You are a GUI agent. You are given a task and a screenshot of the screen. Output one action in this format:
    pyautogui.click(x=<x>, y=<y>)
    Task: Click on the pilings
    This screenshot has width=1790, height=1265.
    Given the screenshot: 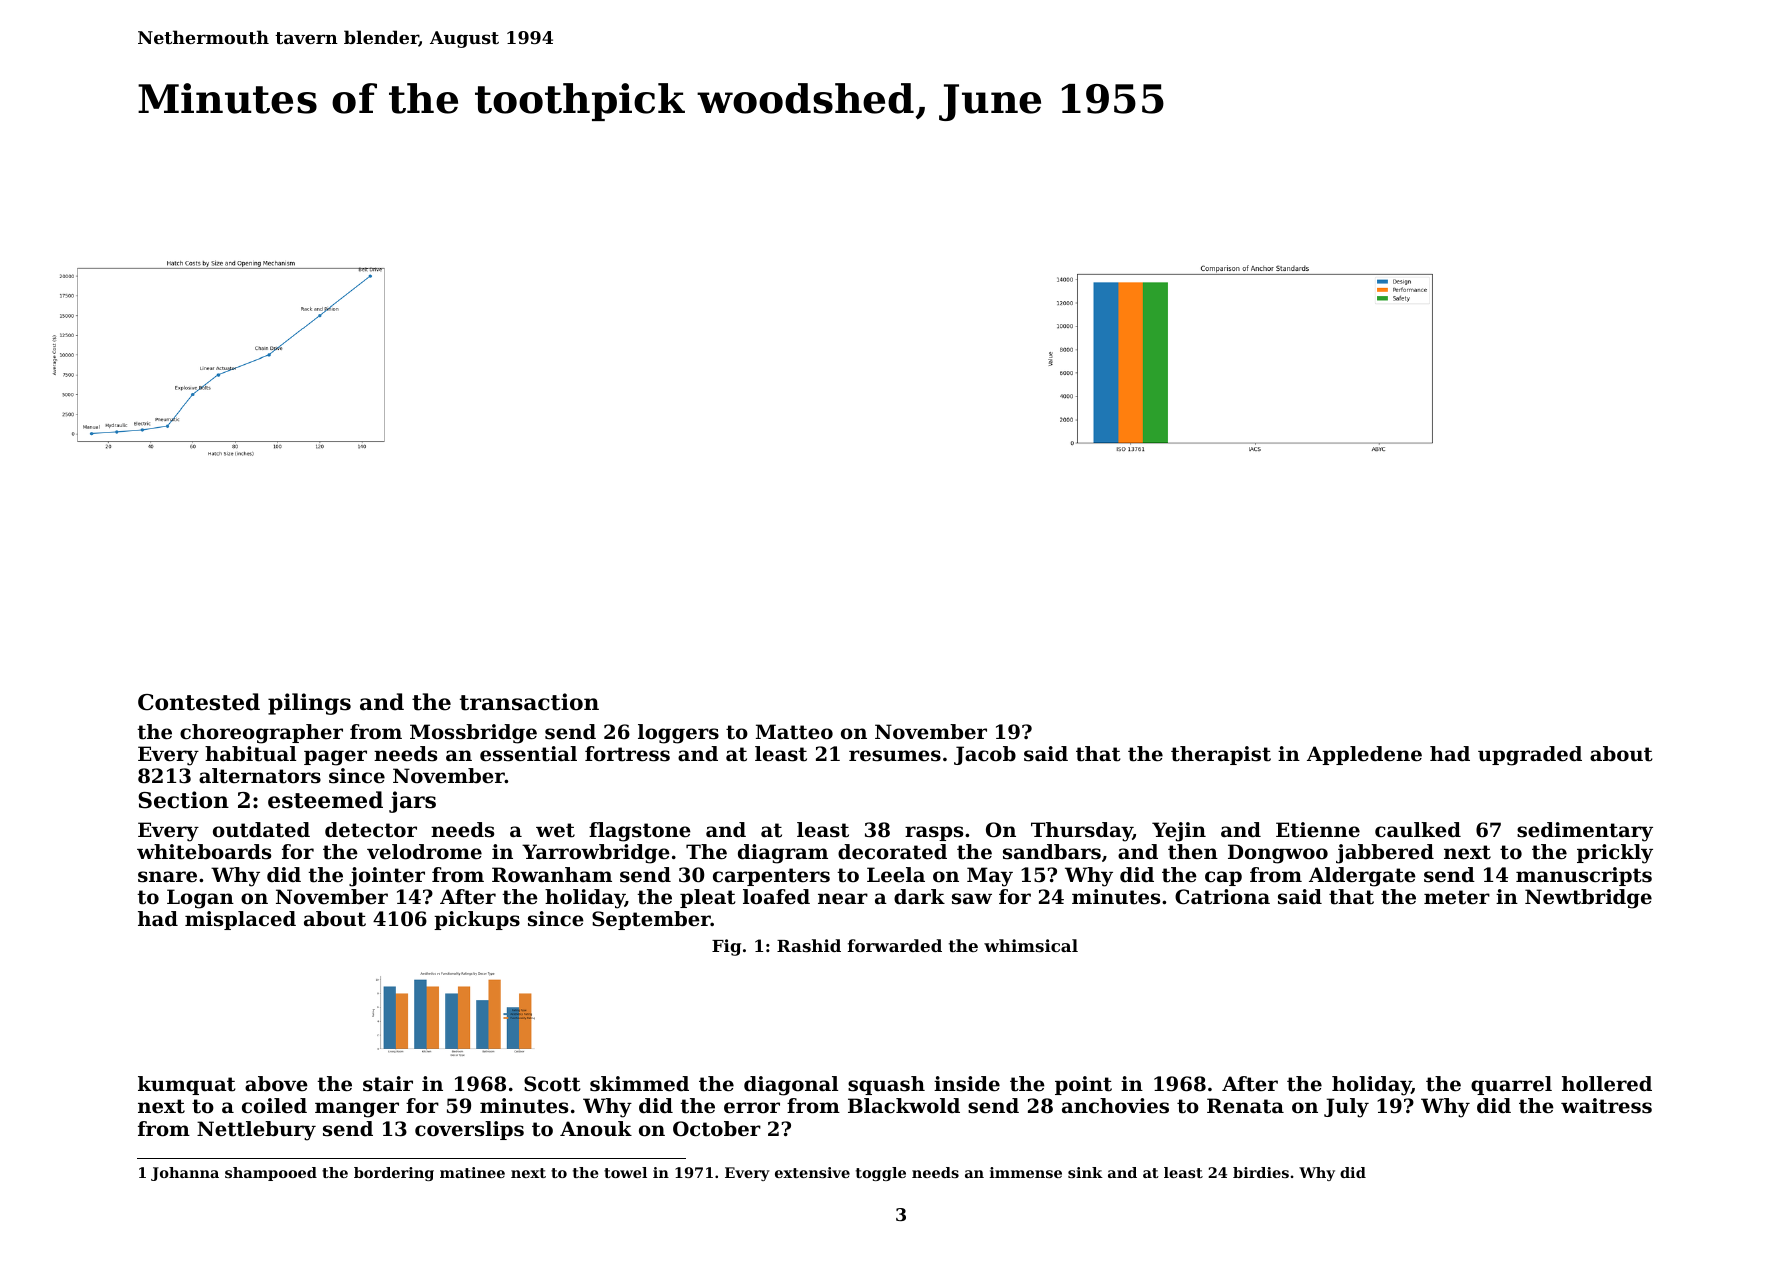 What is the action you would take?
    pyautogui.click(x=309, y=704)
